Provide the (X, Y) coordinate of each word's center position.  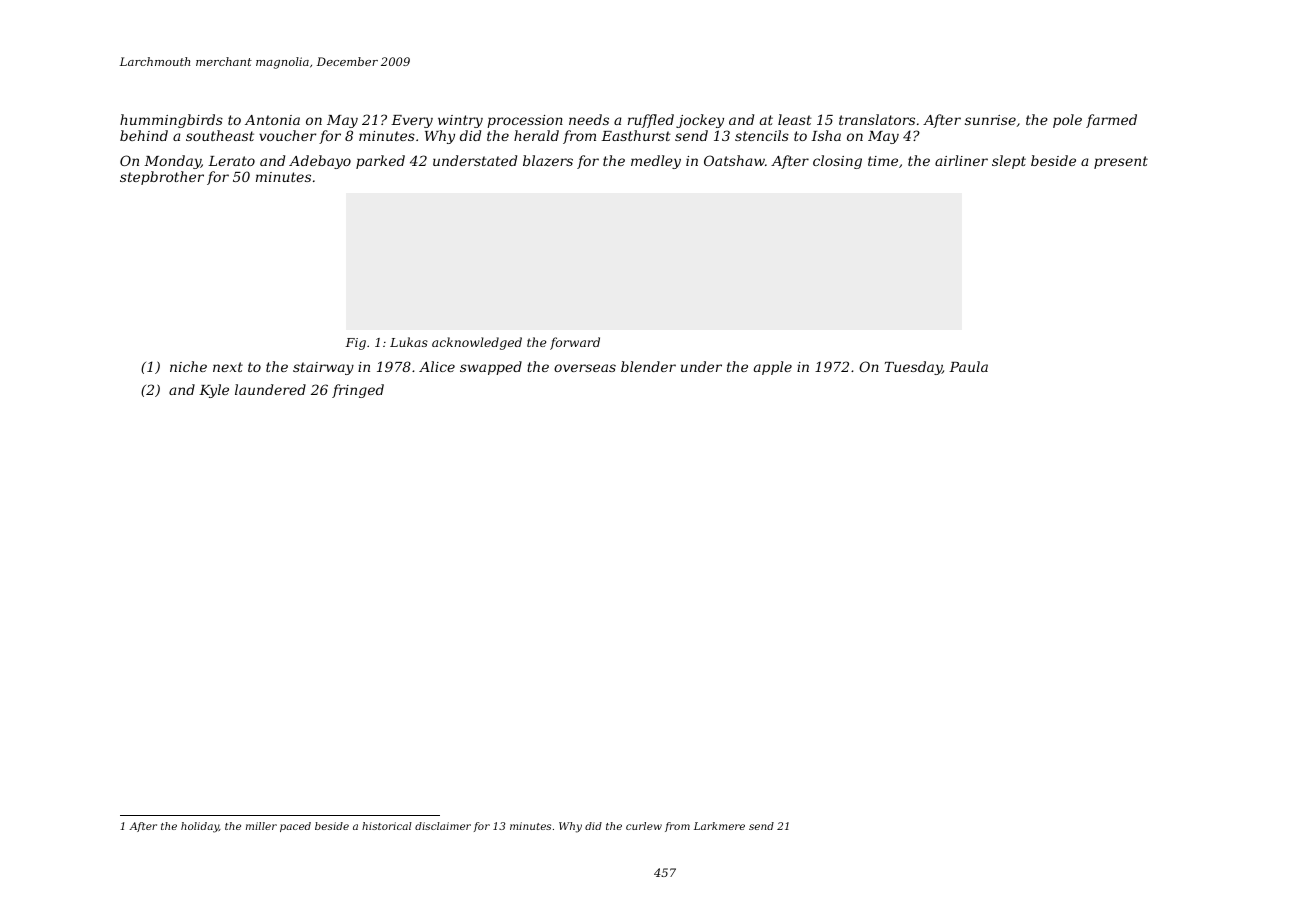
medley (656, 162)
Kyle (214, 391)
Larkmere (719, 826)
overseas (585, 368)
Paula (968, 366)
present (1121, 162)
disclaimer (443, 826)
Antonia (272, 120)
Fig (356, 344)
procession (525, 121)
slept (1009, 162)
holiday (200, 827)
